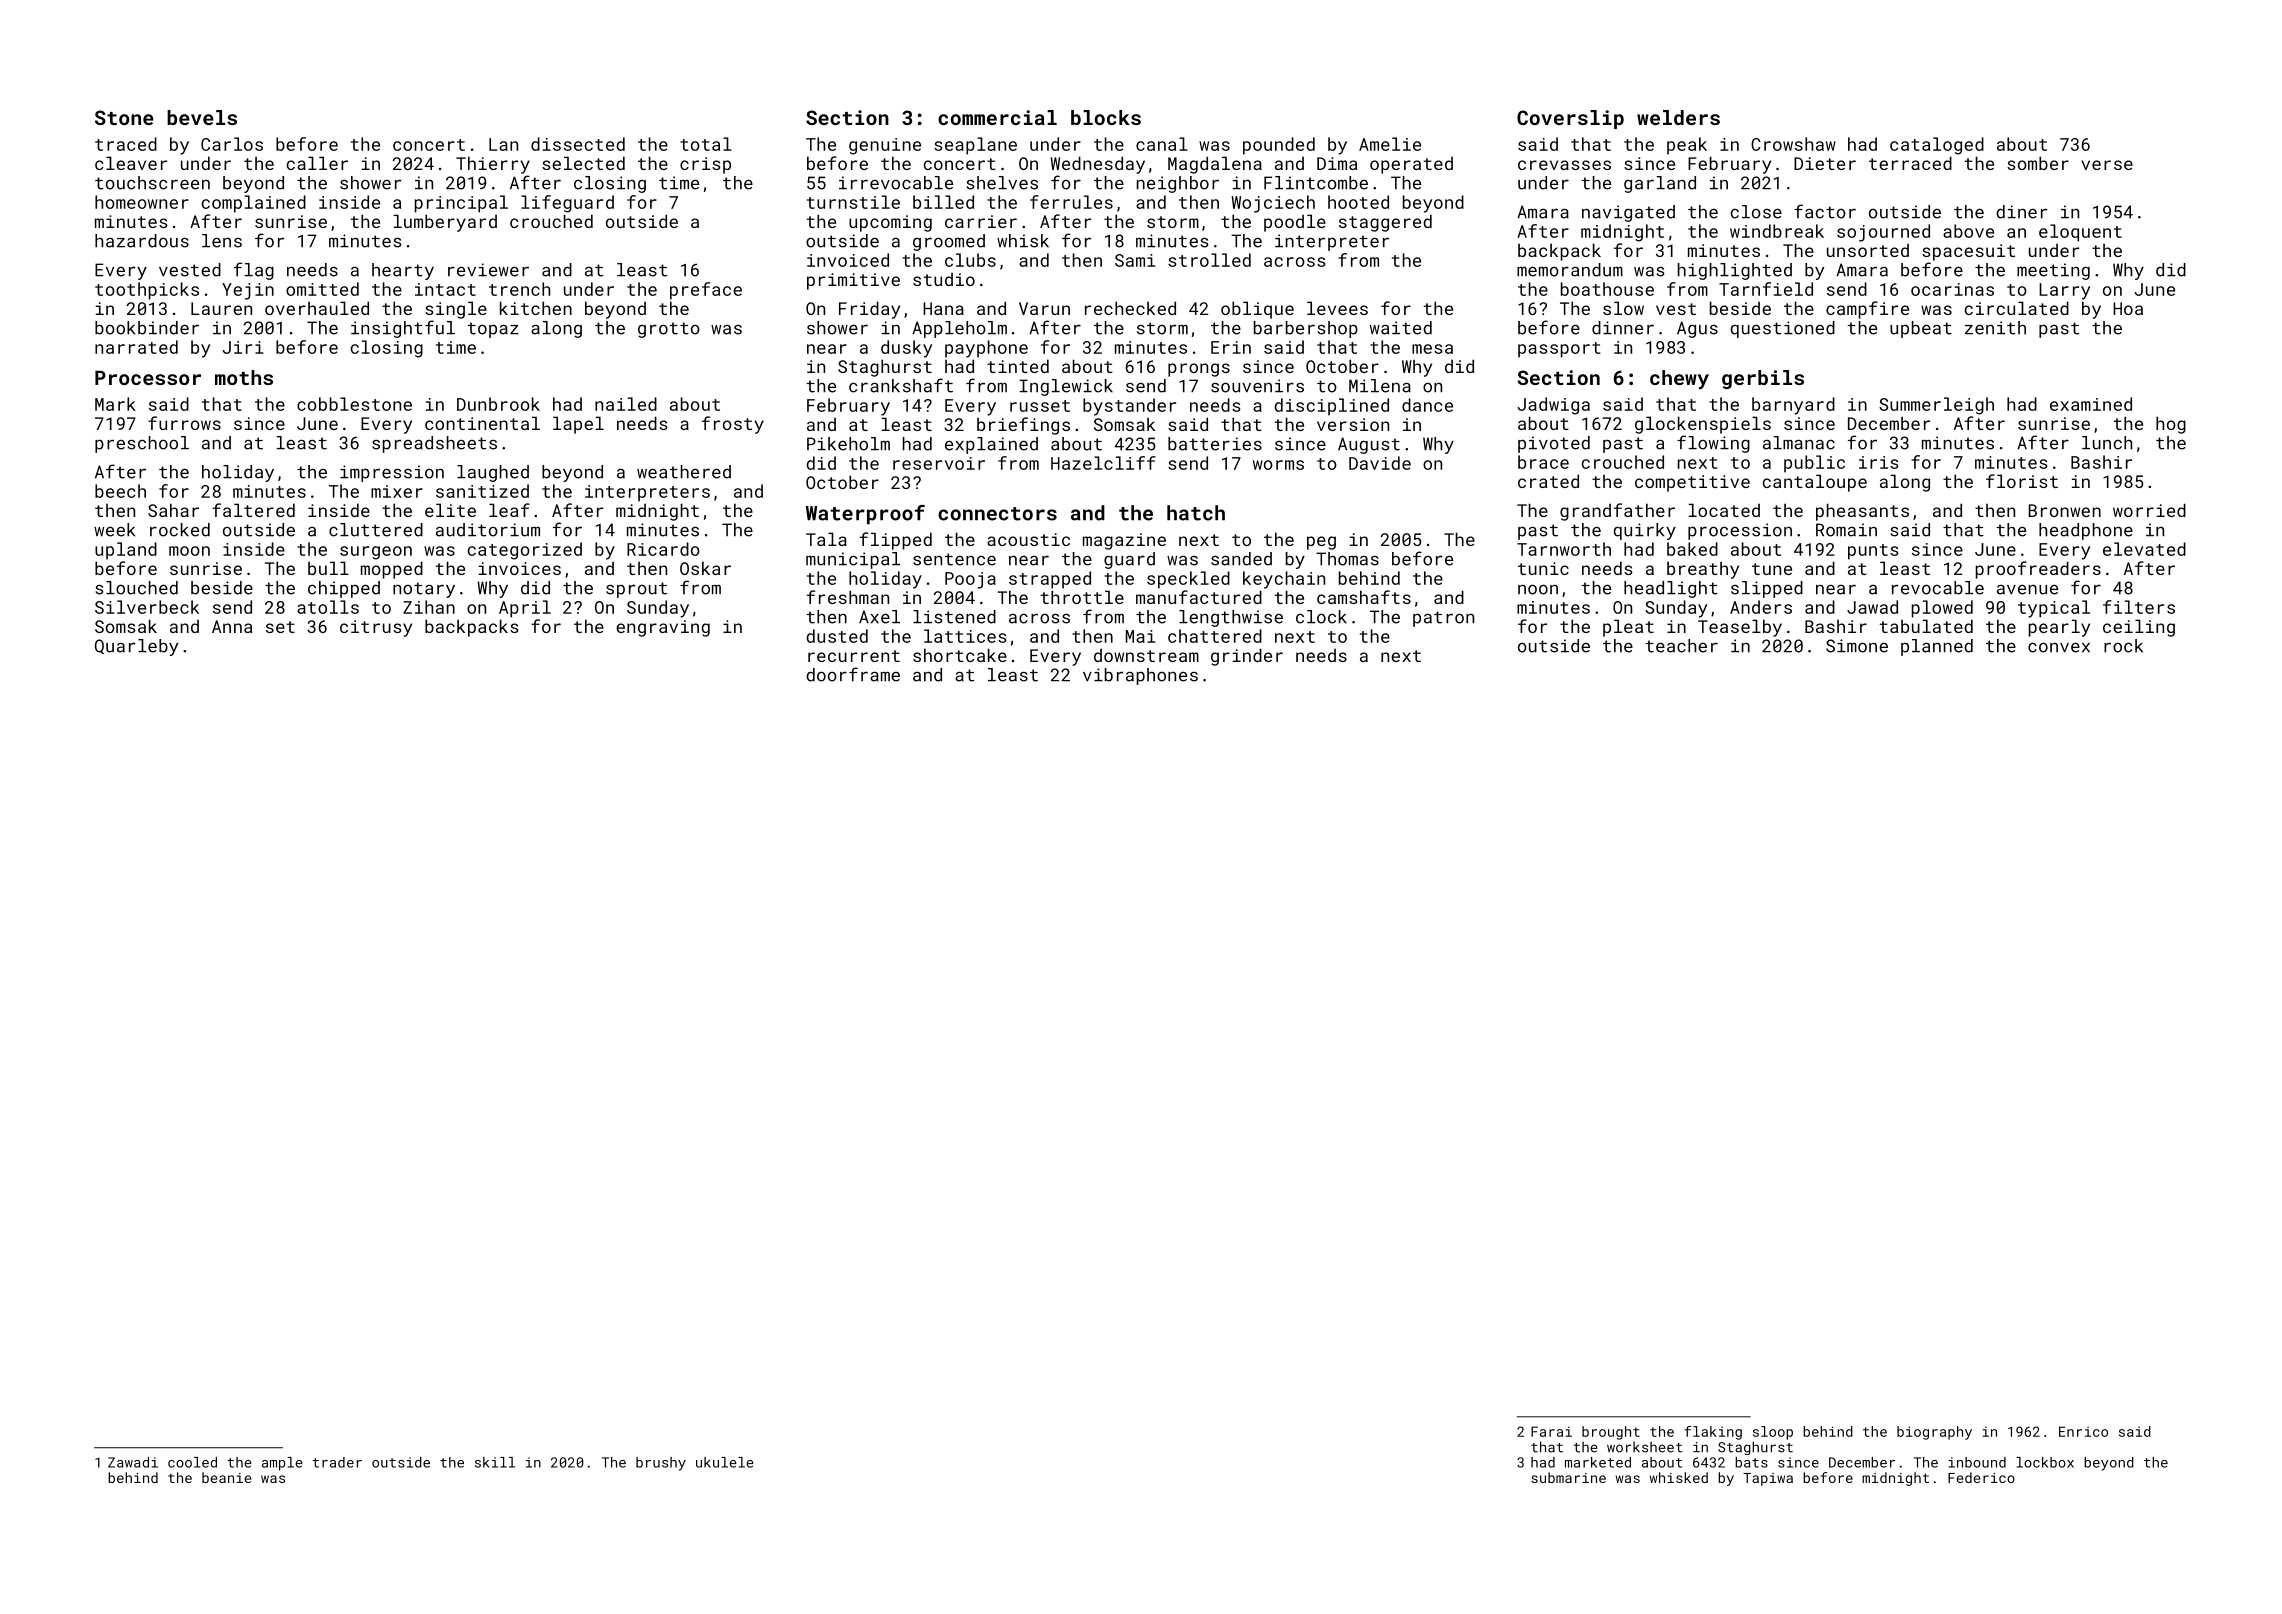 This screenshot has width=2282, height=1614. Describe the element at coordinates (854, 656) in the screenshot. I see `recurrent` at that location.
